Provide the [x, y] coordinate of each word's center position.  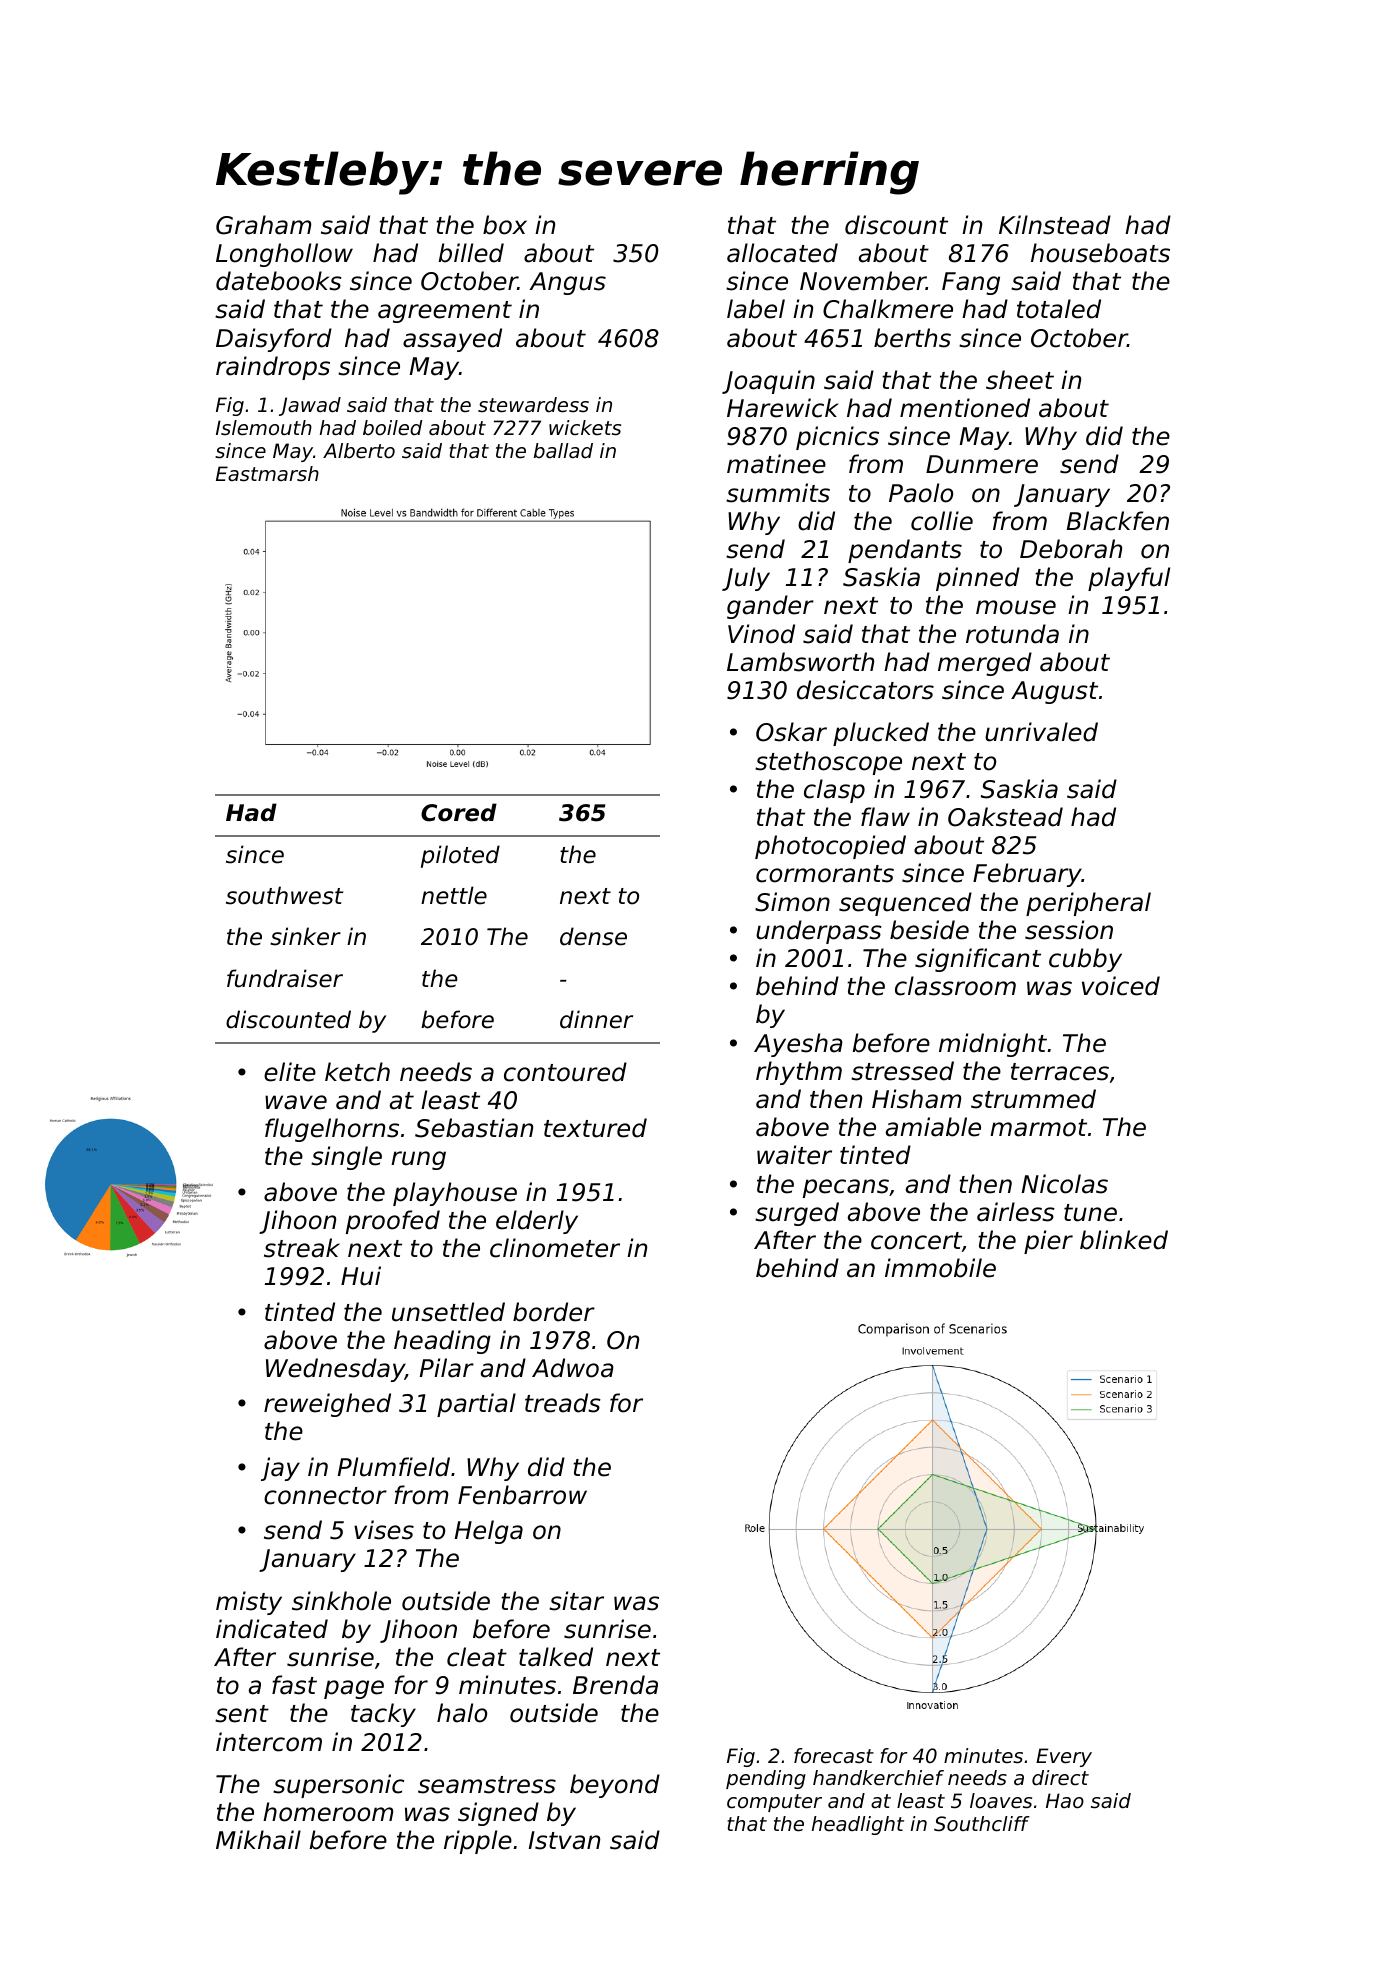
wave [296, 1102]
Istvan [564, 1840]
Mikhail [258, 1840]
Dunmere [982, 464]
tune [1090, 1213]
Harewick [783, 408]
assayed [452, 340]
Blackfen [1118, 521]
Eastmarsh [267, 474]
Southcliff [982, 1824]
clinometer [555, 1248]
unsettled [448, 1312]
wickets [585, 428]
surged [797, 1214]
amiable [933, 1127]
